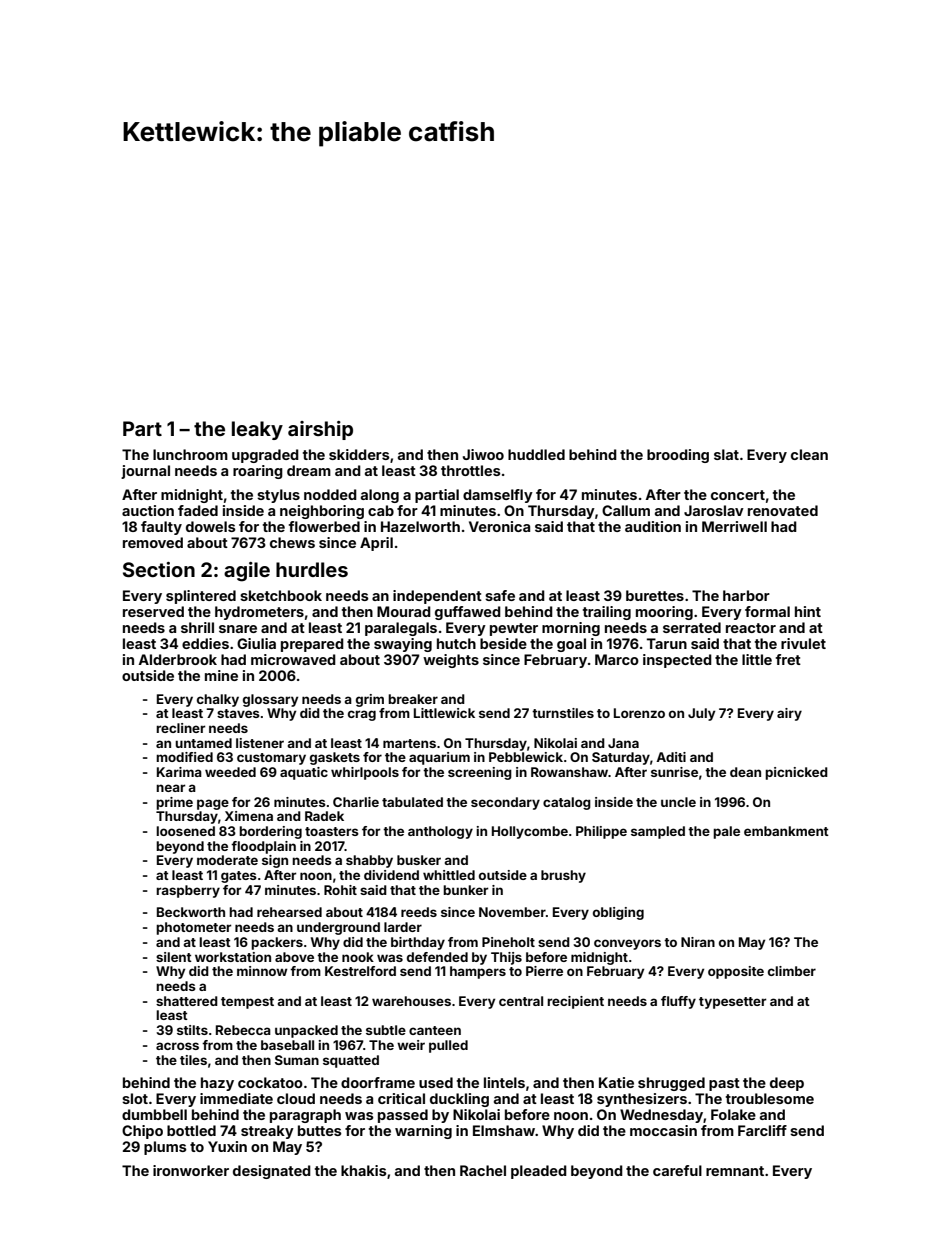 This page has height=1233, width=952. Describe the element at coordinates (247, 1003) in the page. I see `tempest` at that location.
